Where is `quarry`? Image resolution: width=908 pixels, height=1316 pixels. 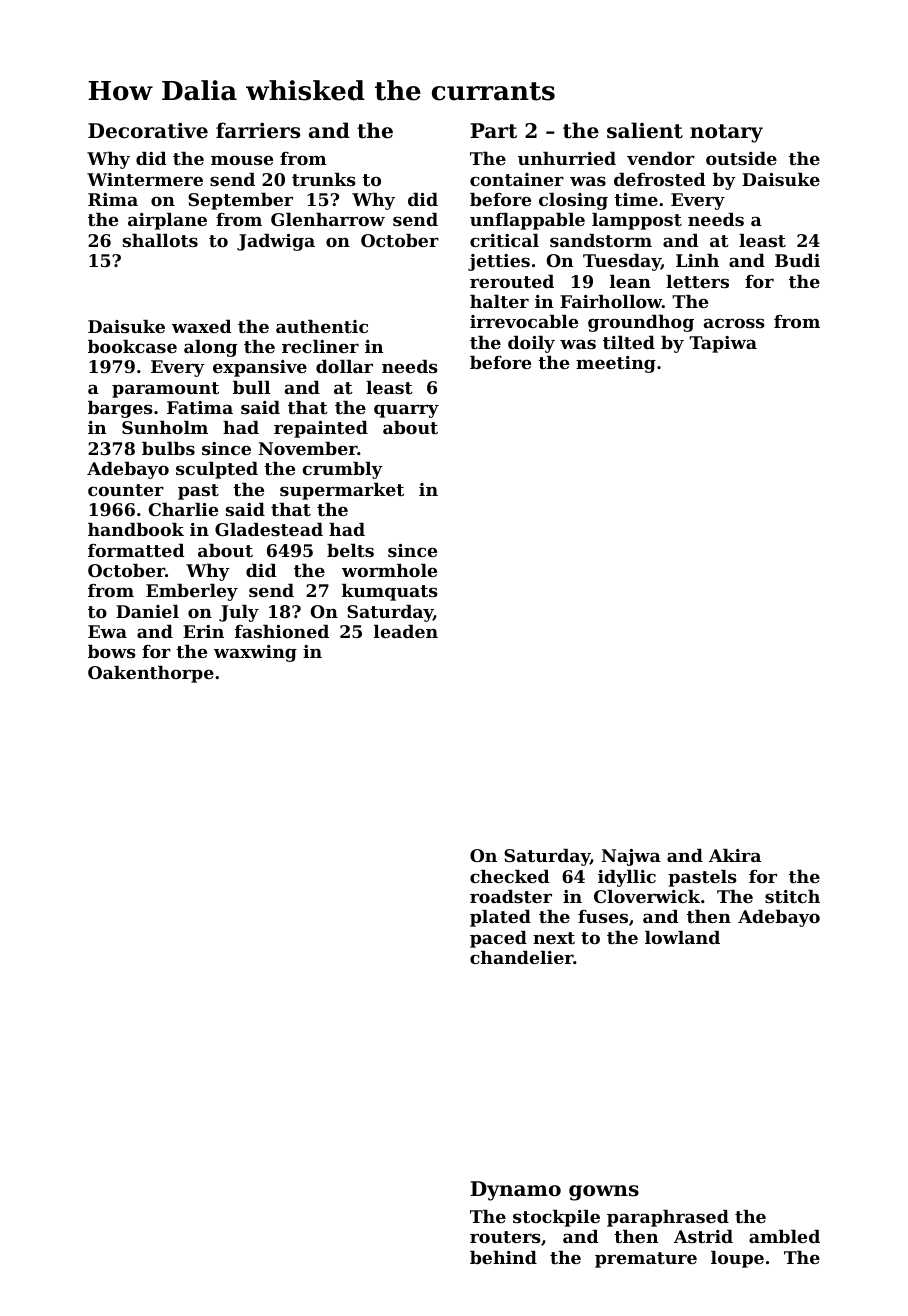 quarry is located at coordinates (406, 411).
